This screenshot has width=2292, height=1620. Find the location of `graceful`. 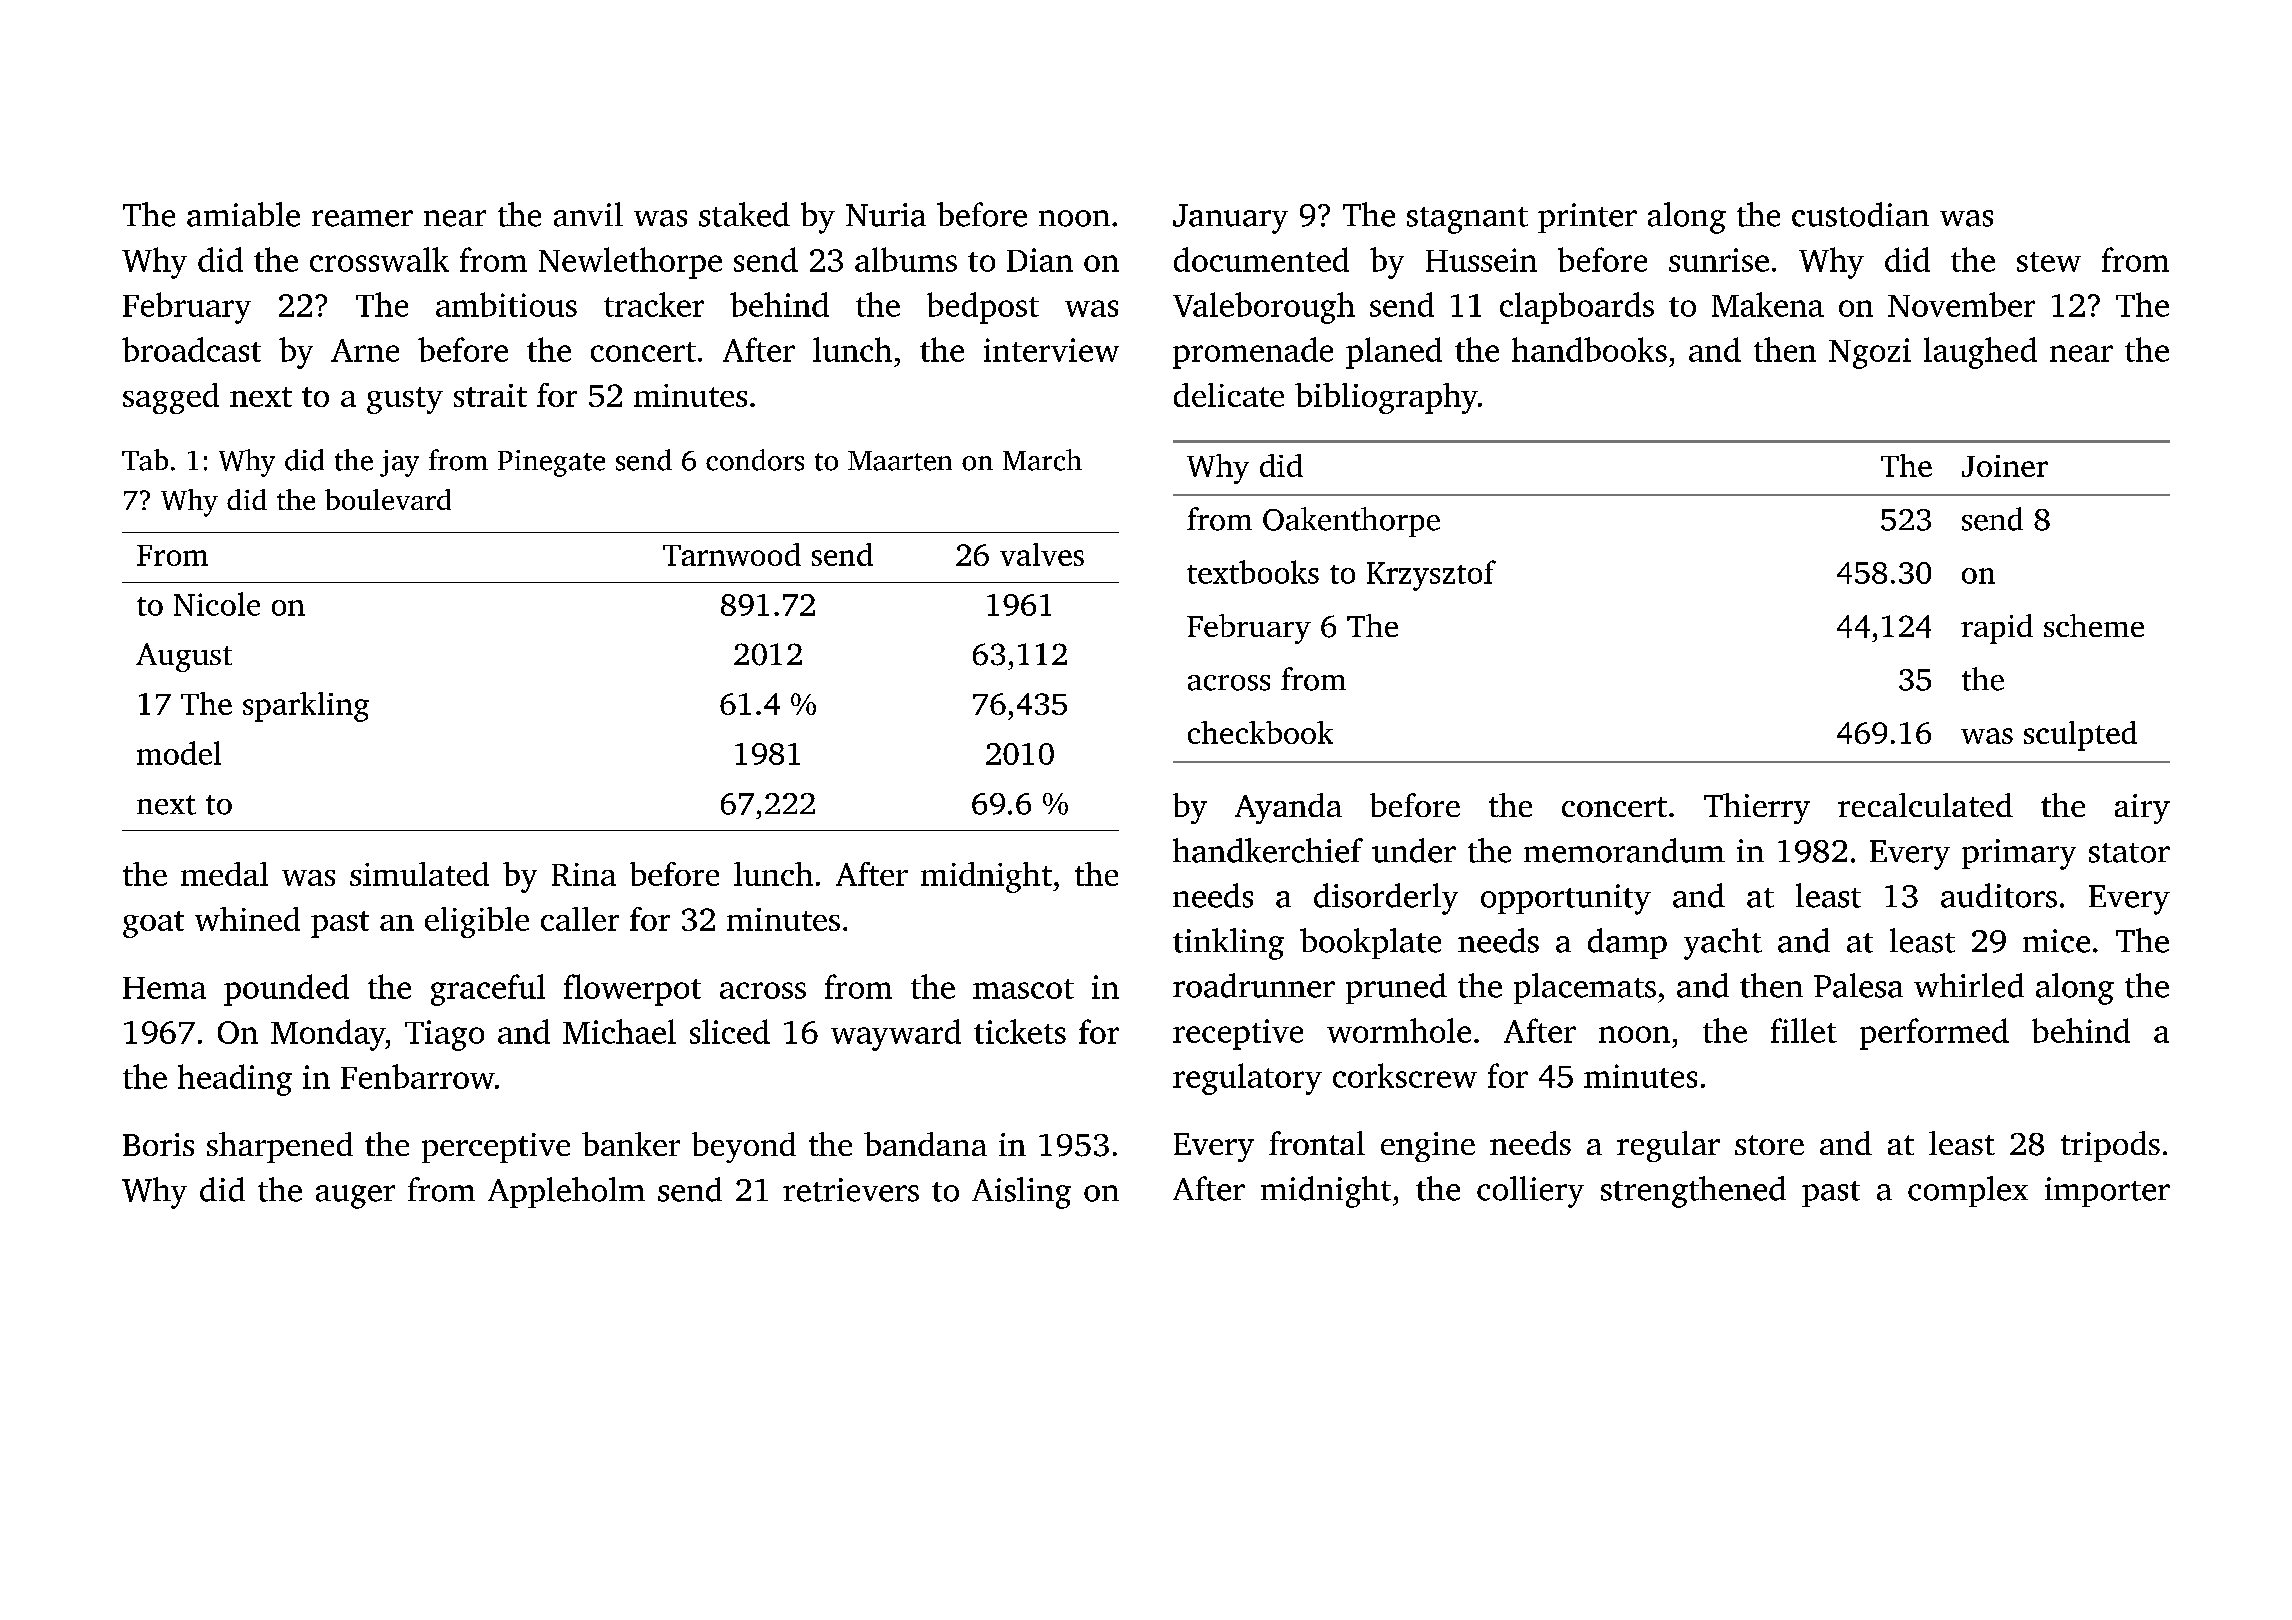

graceful is located at coordinates (488, 990).
